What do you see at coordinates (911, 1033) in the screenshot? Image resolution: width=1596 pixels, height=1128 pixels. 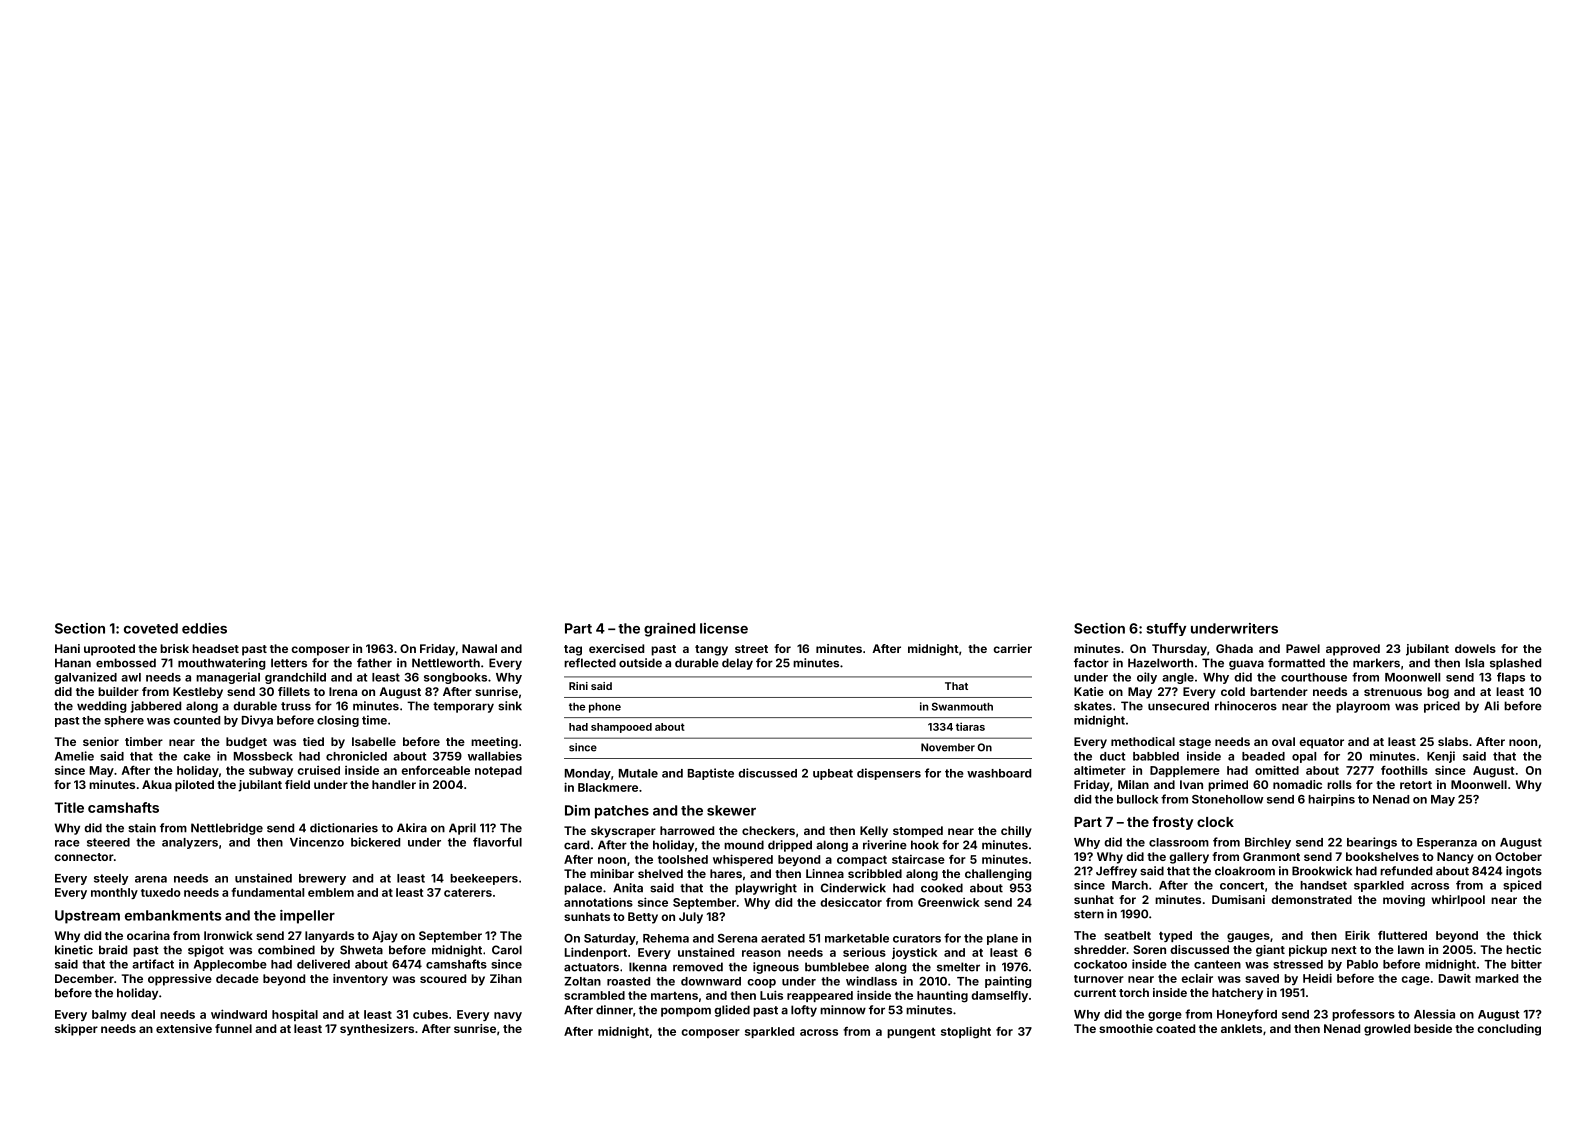 I see `pungent` at bounding box center [911, 1033].
